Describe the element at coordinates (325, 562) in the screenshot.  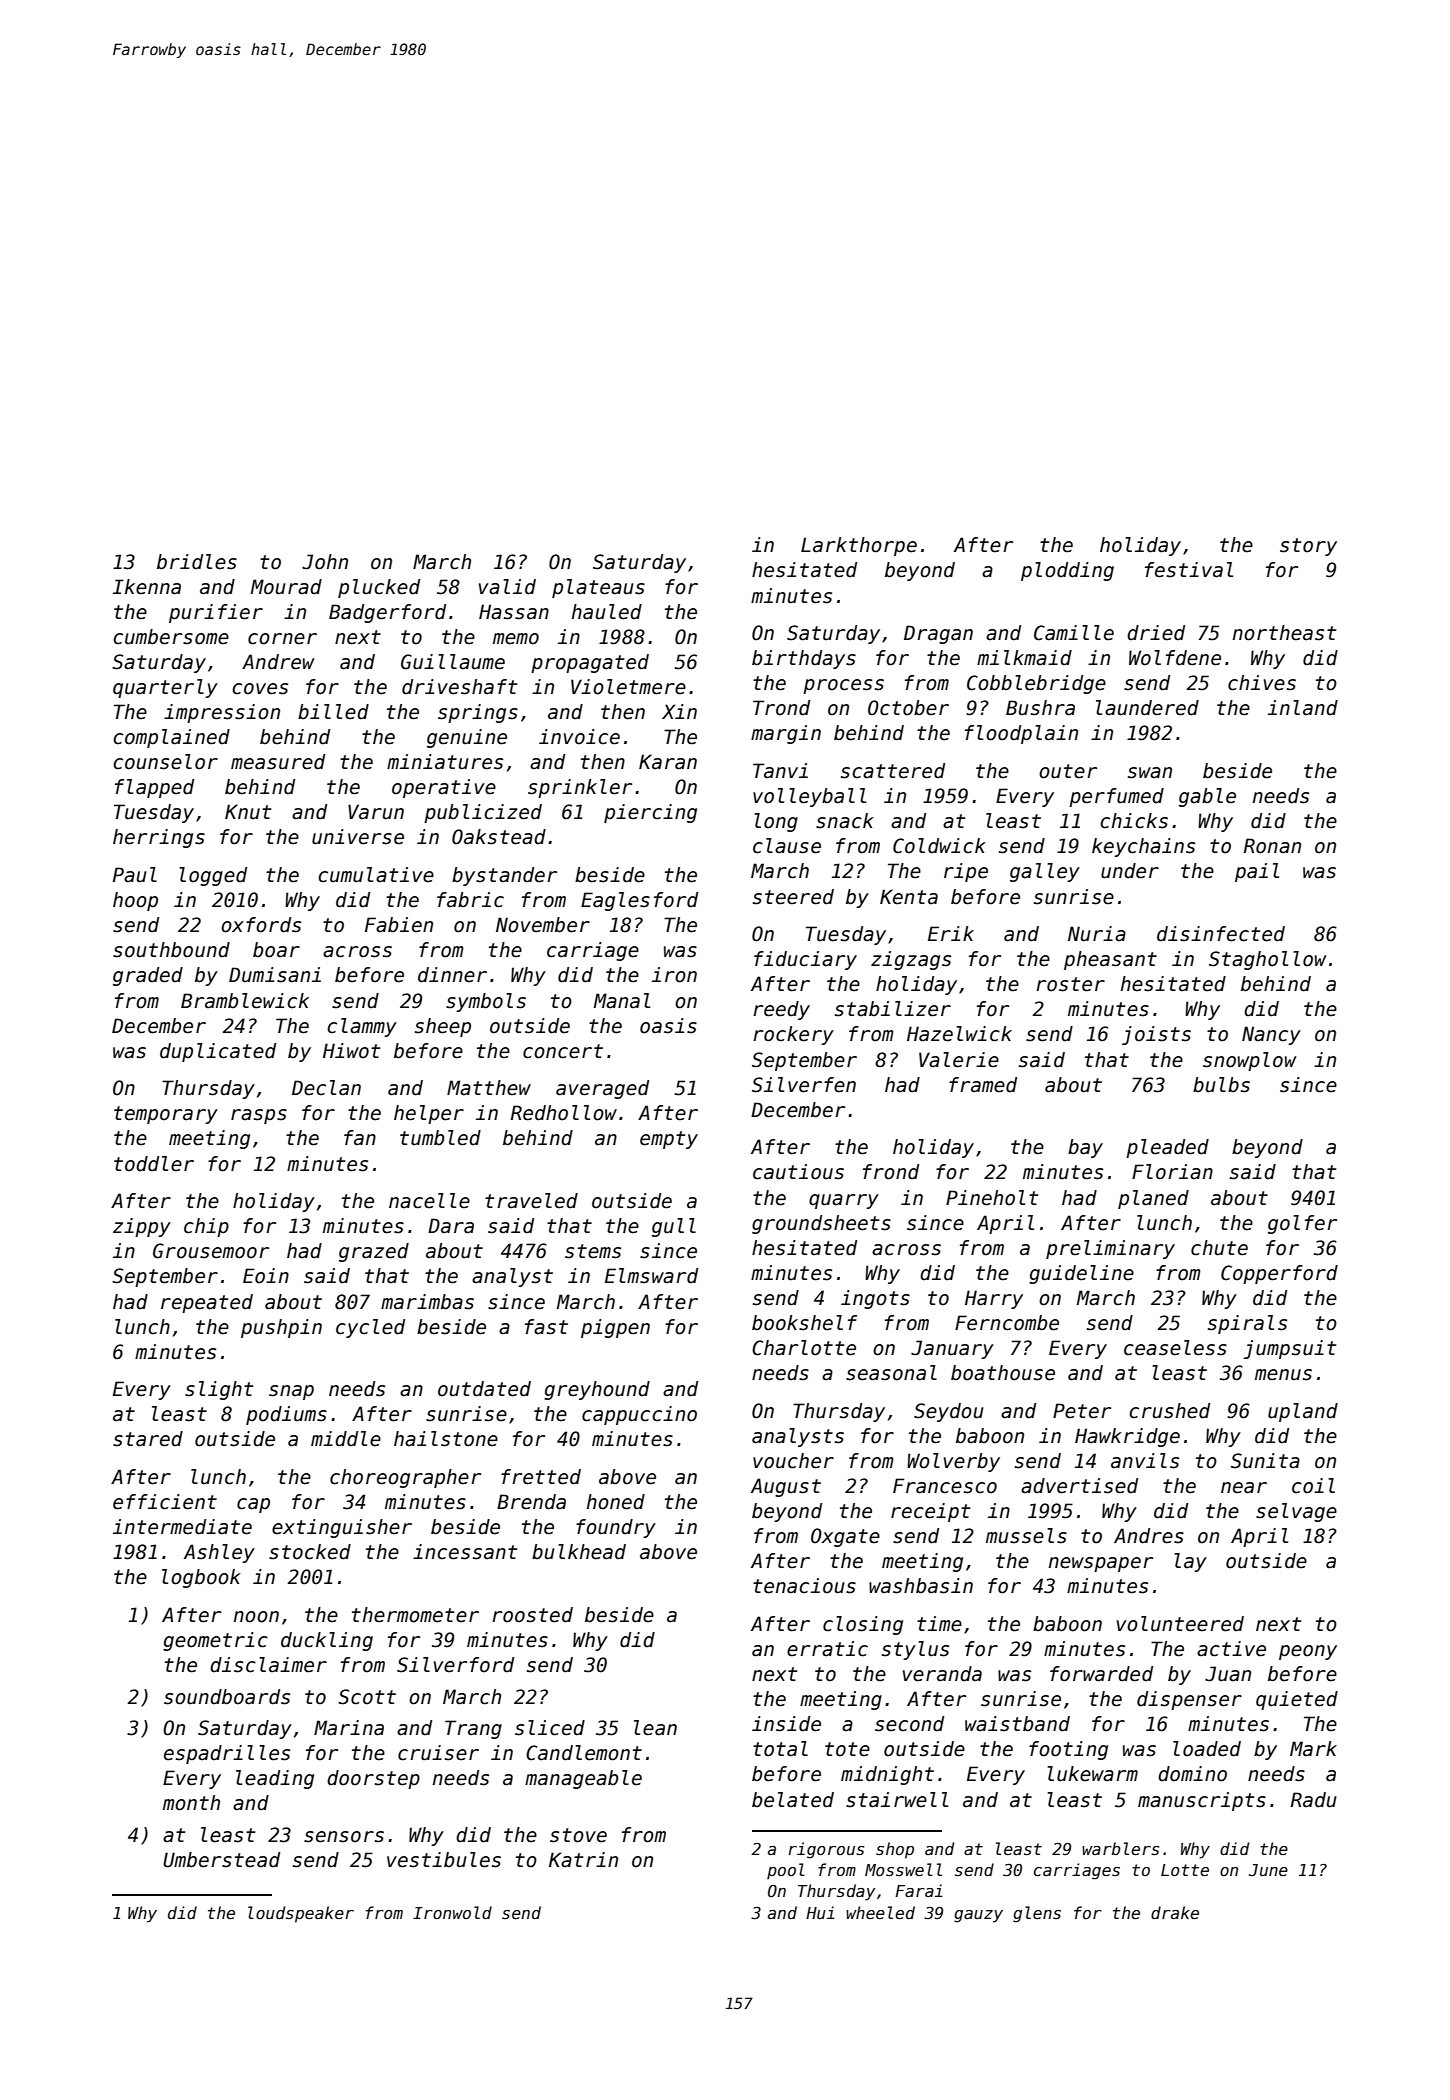
I see `John` at that location.
